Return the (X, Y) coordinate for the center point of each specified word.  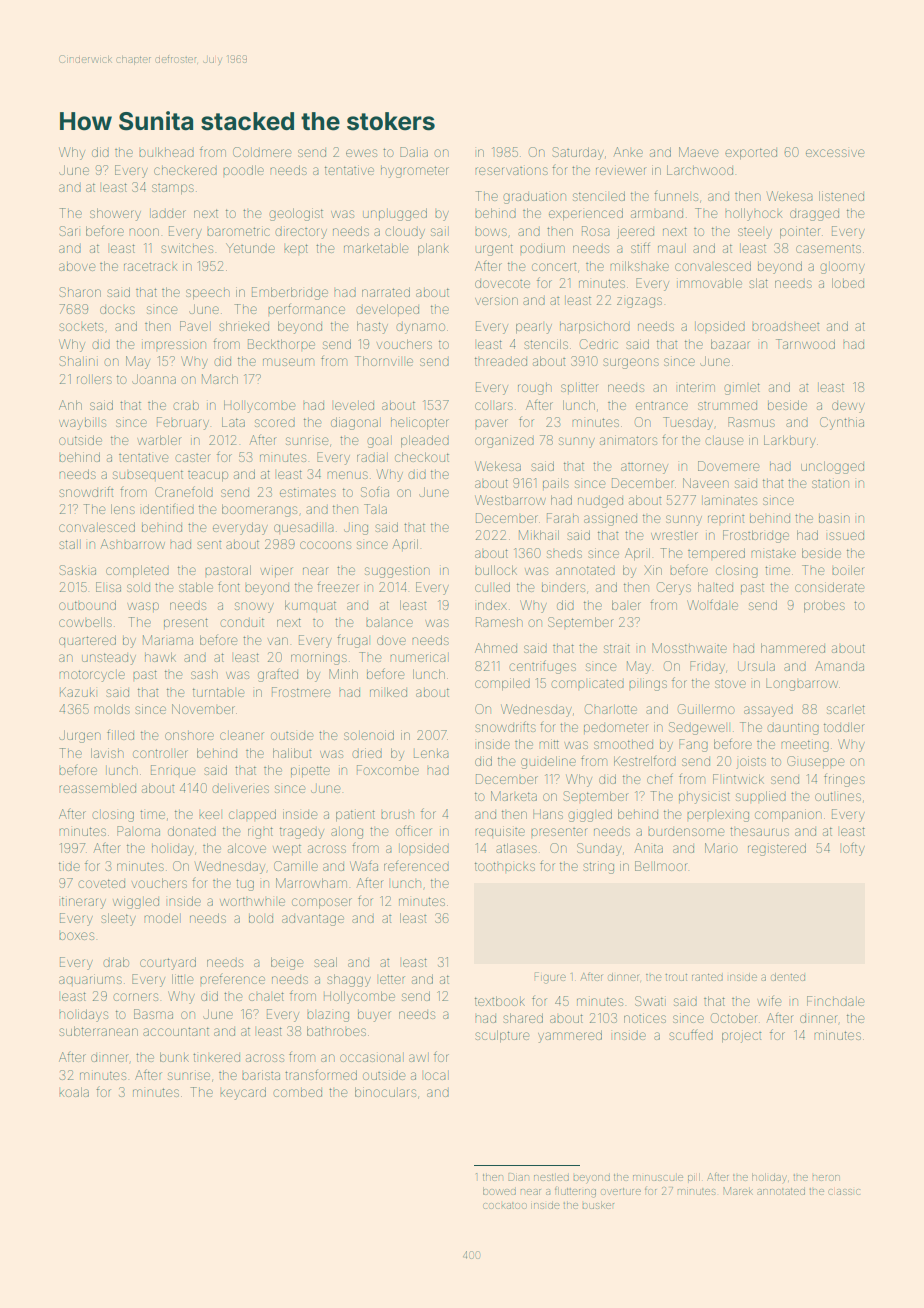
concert (554, 267)
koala (74, 1092)
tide (69, 866)
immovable (709, 283)
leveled (354, 405)
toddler (844, 727)
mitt (549, 744)
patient (355, 816)
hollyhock (754, 214)
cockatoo (505, 1205)
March (220, 379)
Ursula (756, 666)
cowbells (85, 622)
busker (598, 1205)
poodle (244, 170)
